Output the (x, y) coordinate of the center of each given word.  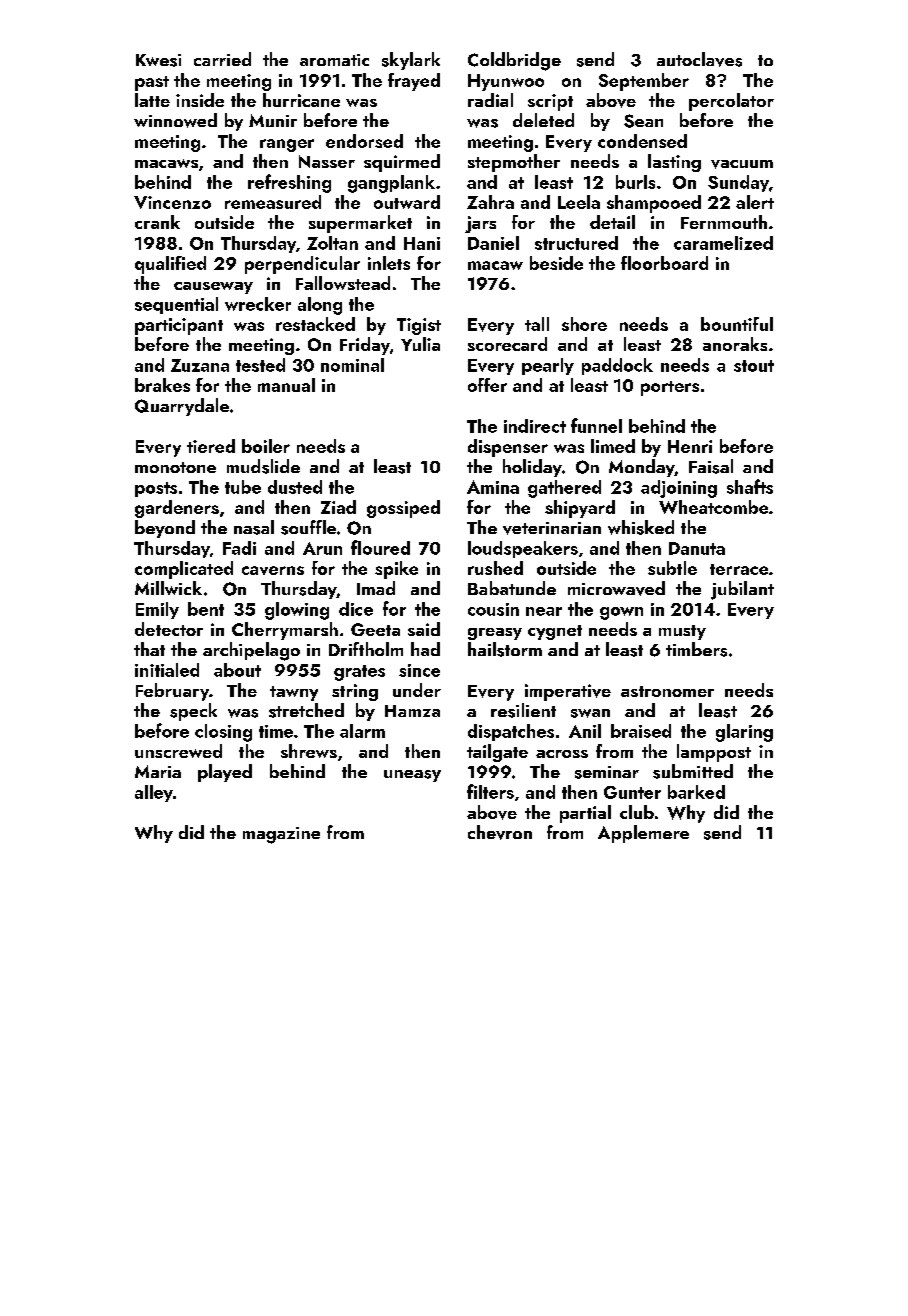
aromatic (334, 60)
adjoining (679, 489)
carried (222, 59)
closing (223, 733)
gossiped (403, 509)
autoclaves (699, 59)
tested (260, 365)
